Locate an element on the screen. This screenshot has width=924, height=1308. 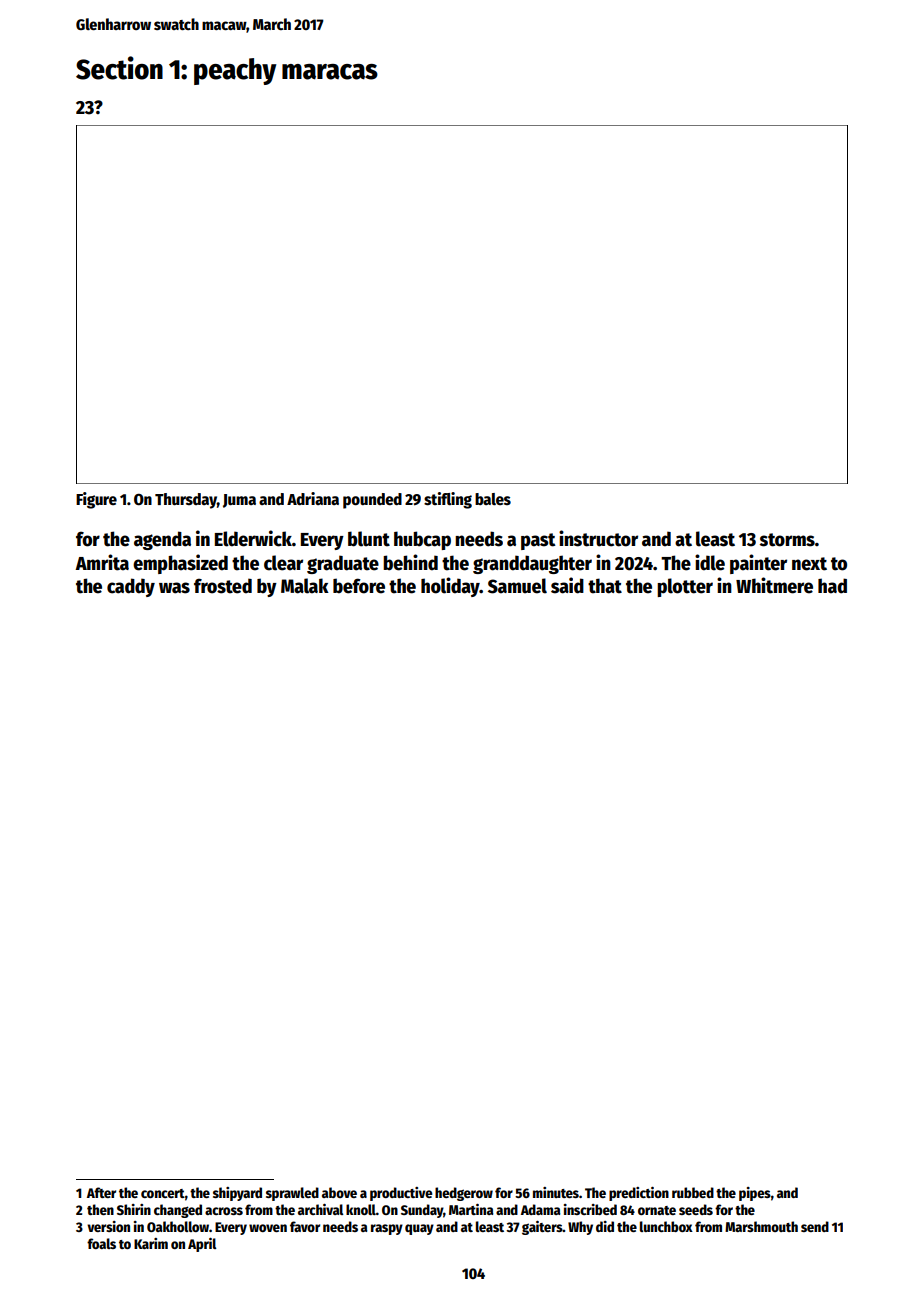
plotter is located at coordinates (685, 587).
